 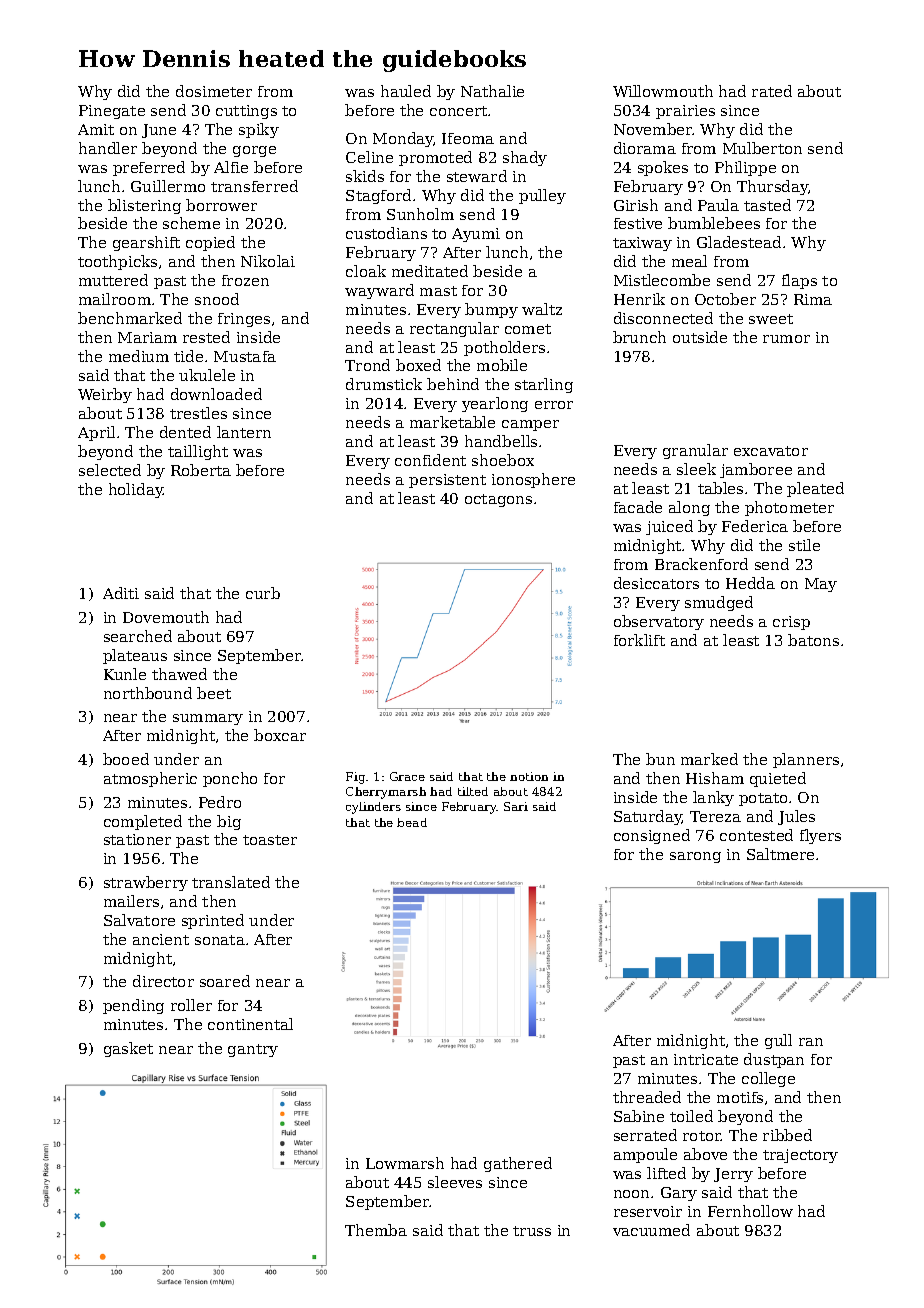 I want to click on confident, so click(x=430, y=460).
